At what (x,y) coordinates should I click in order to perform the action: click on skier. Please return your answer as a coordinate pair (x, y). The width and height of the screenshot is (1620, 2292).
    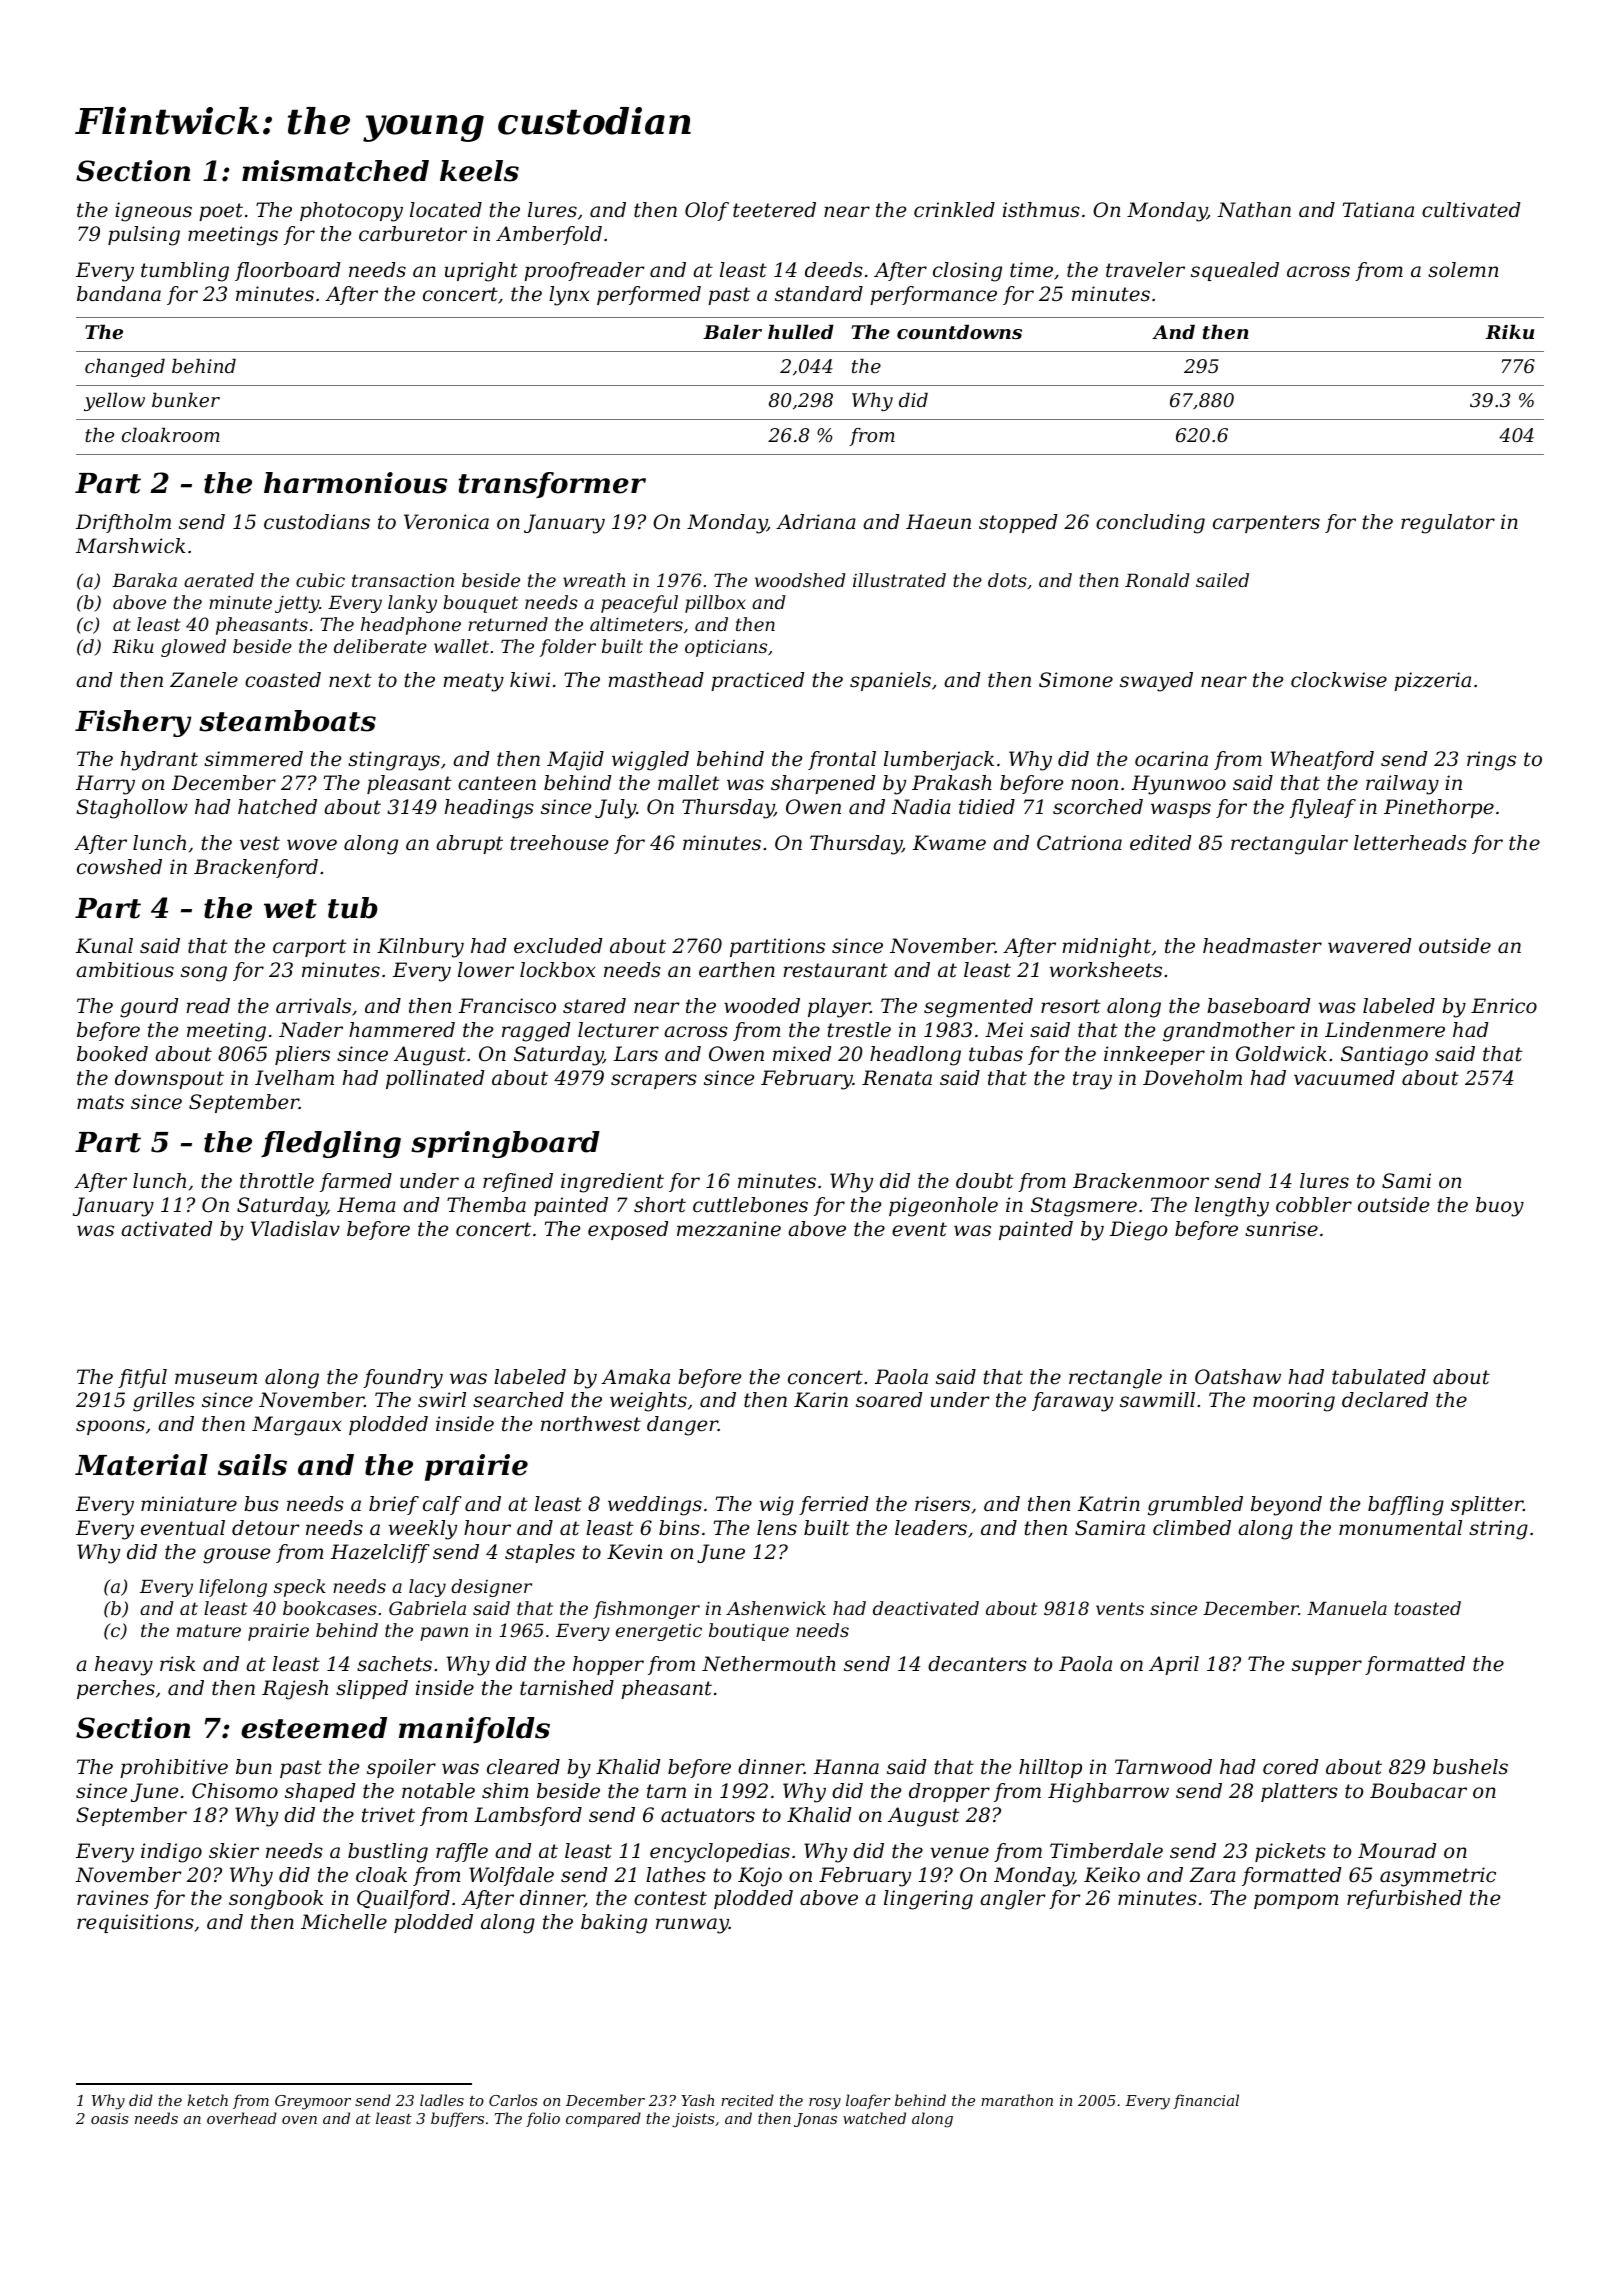
    Looking at the image, I should click on (234, 1851).
